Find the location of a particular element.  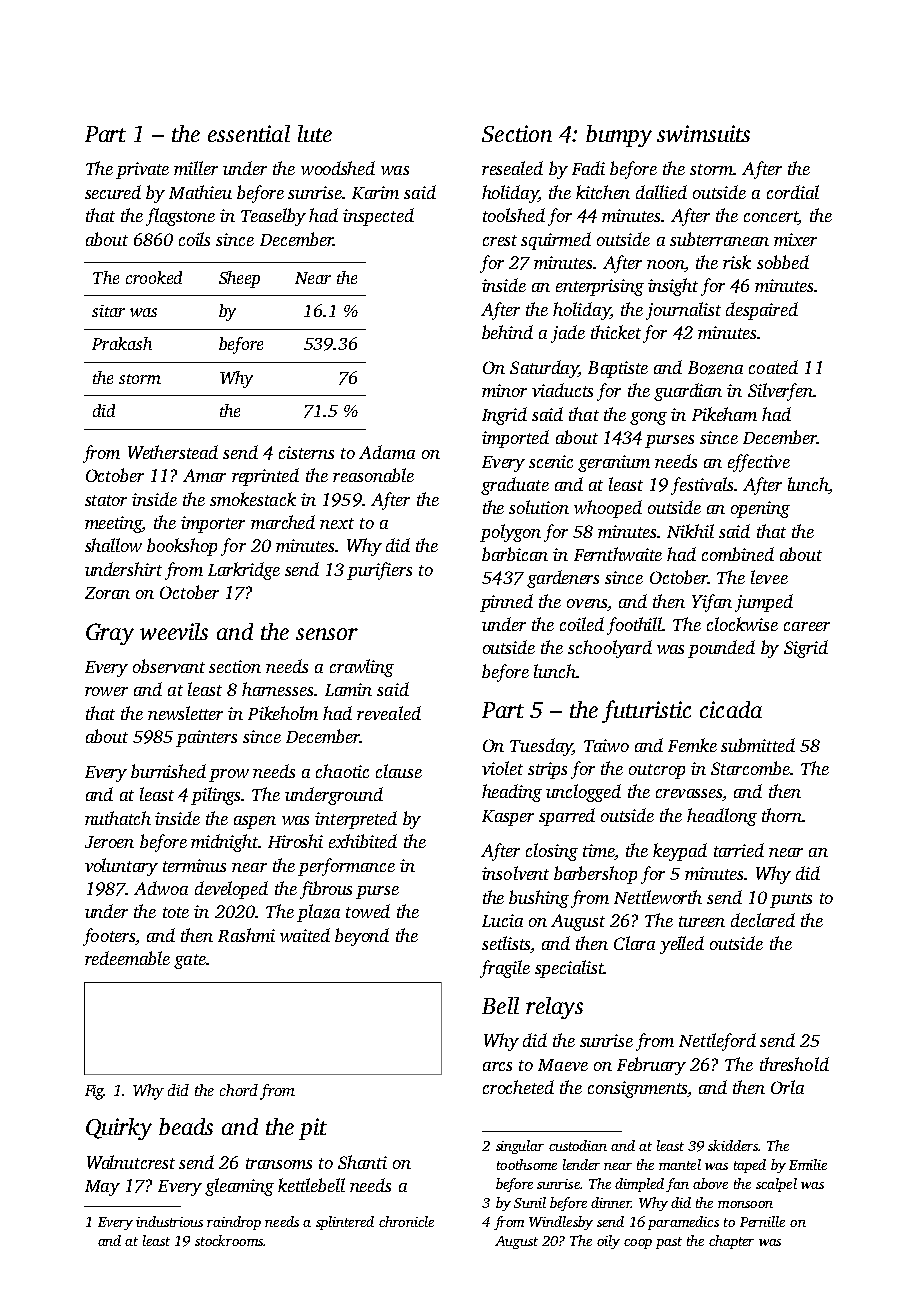

industrious is located at coordinates (169, 1221).
